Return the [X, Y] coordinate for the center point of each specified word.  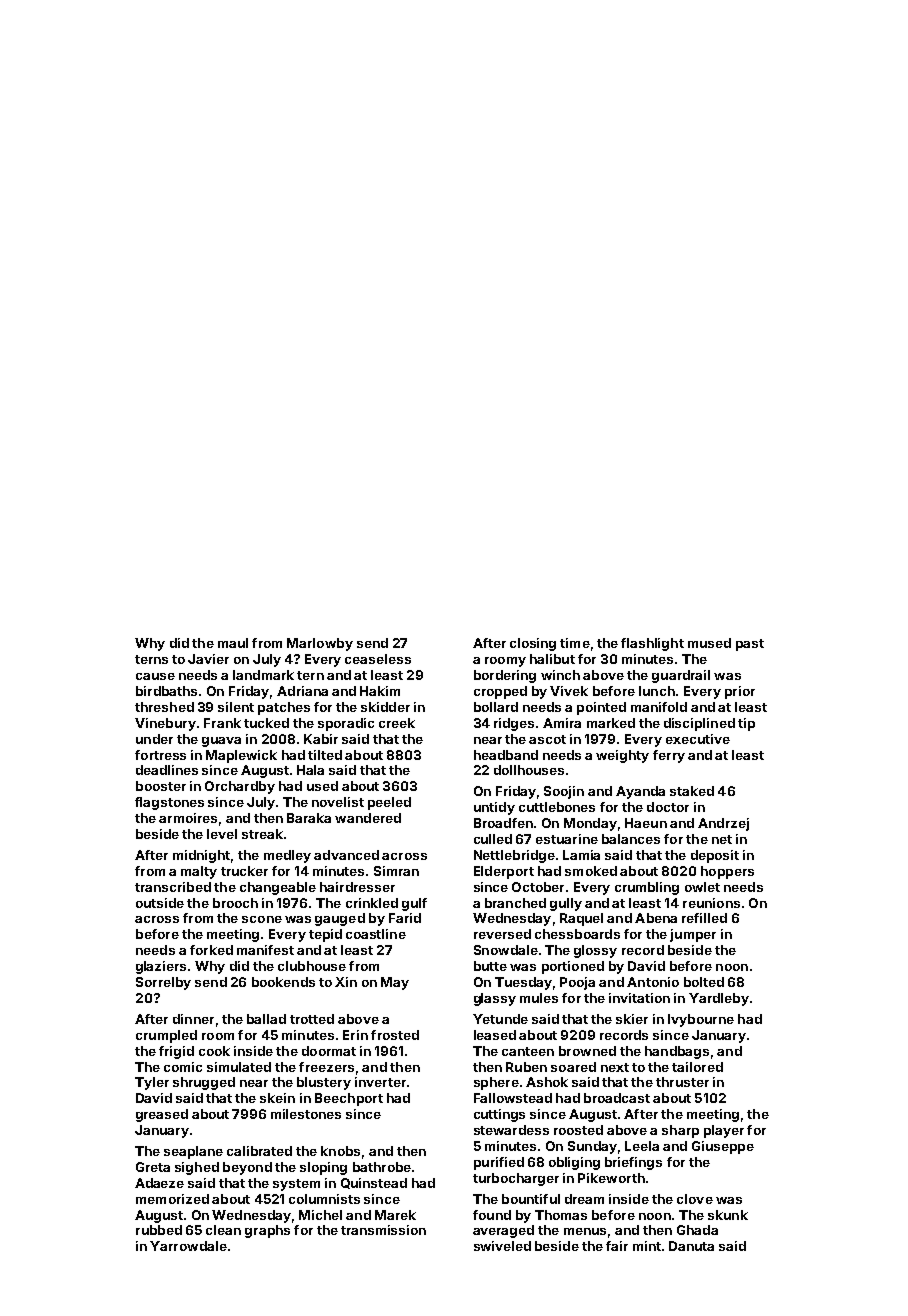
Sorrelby [163, 983]
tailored [697, 1067]
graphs [267, 1231]
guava [221, 742]
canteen [528, 1051]
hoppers [727, 872]
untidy [494, 808]
